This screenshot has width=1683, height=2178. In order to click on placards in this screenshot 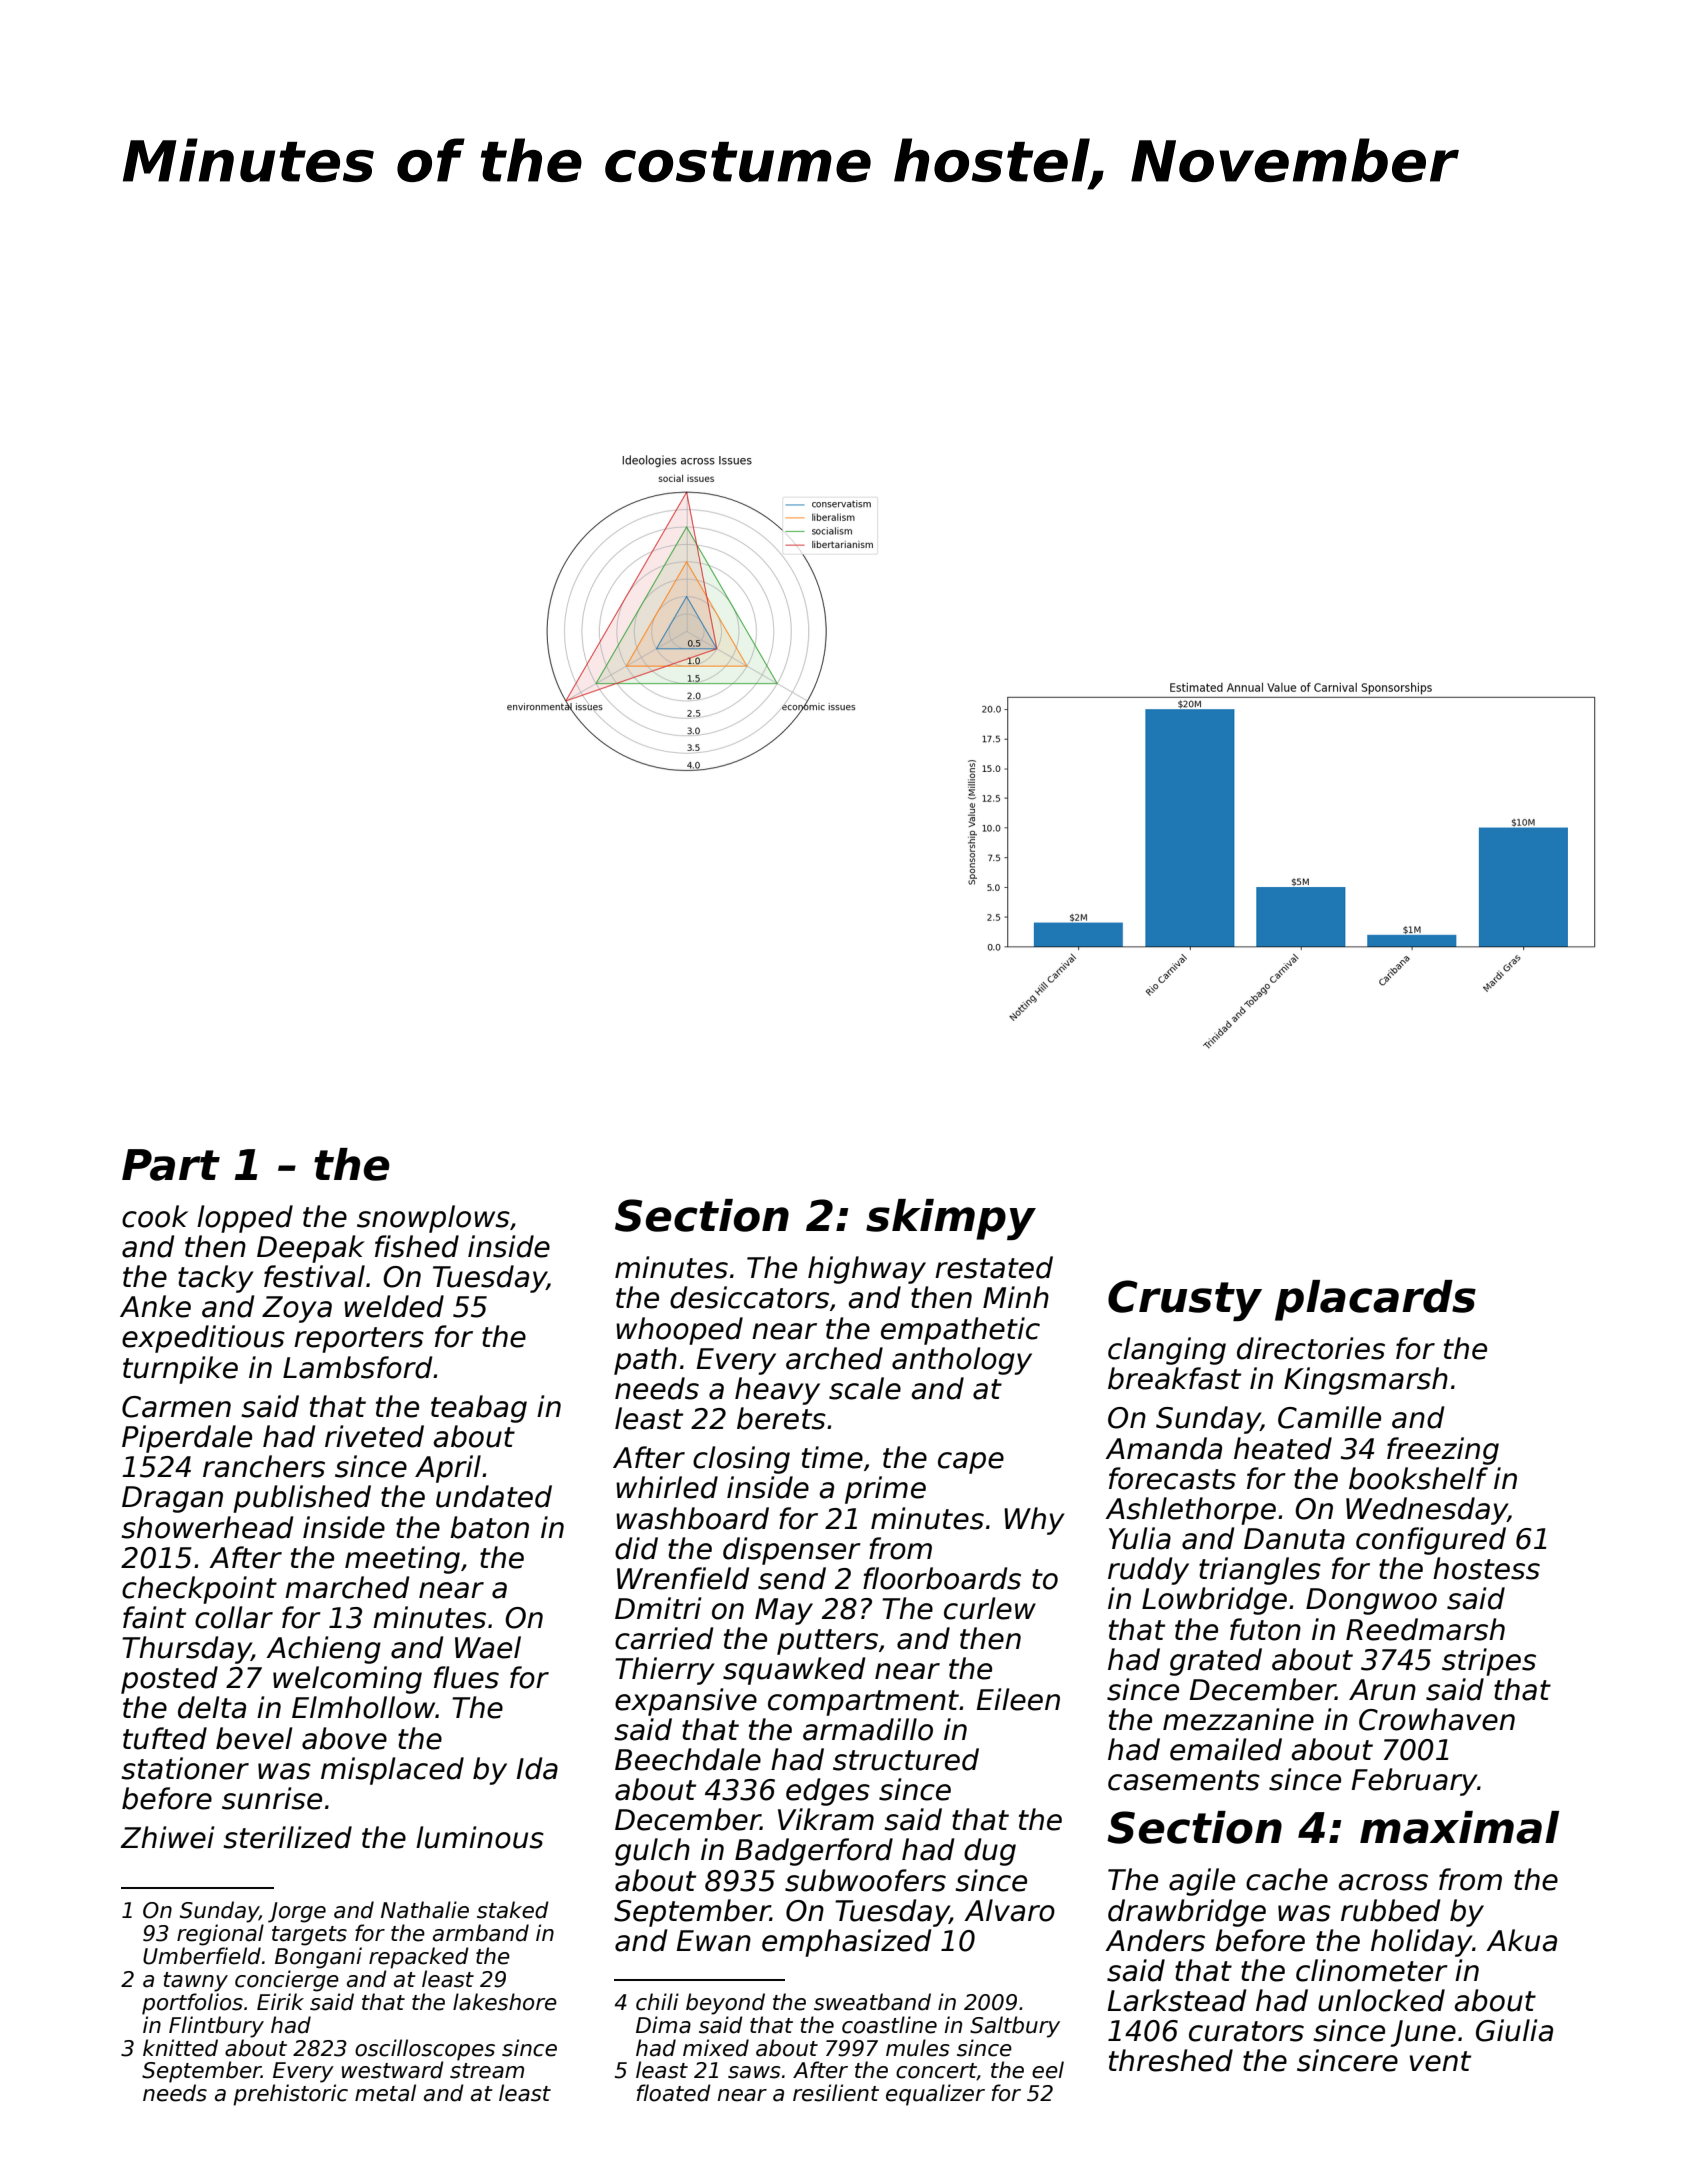, I will do `click(1375, 1300)`.
